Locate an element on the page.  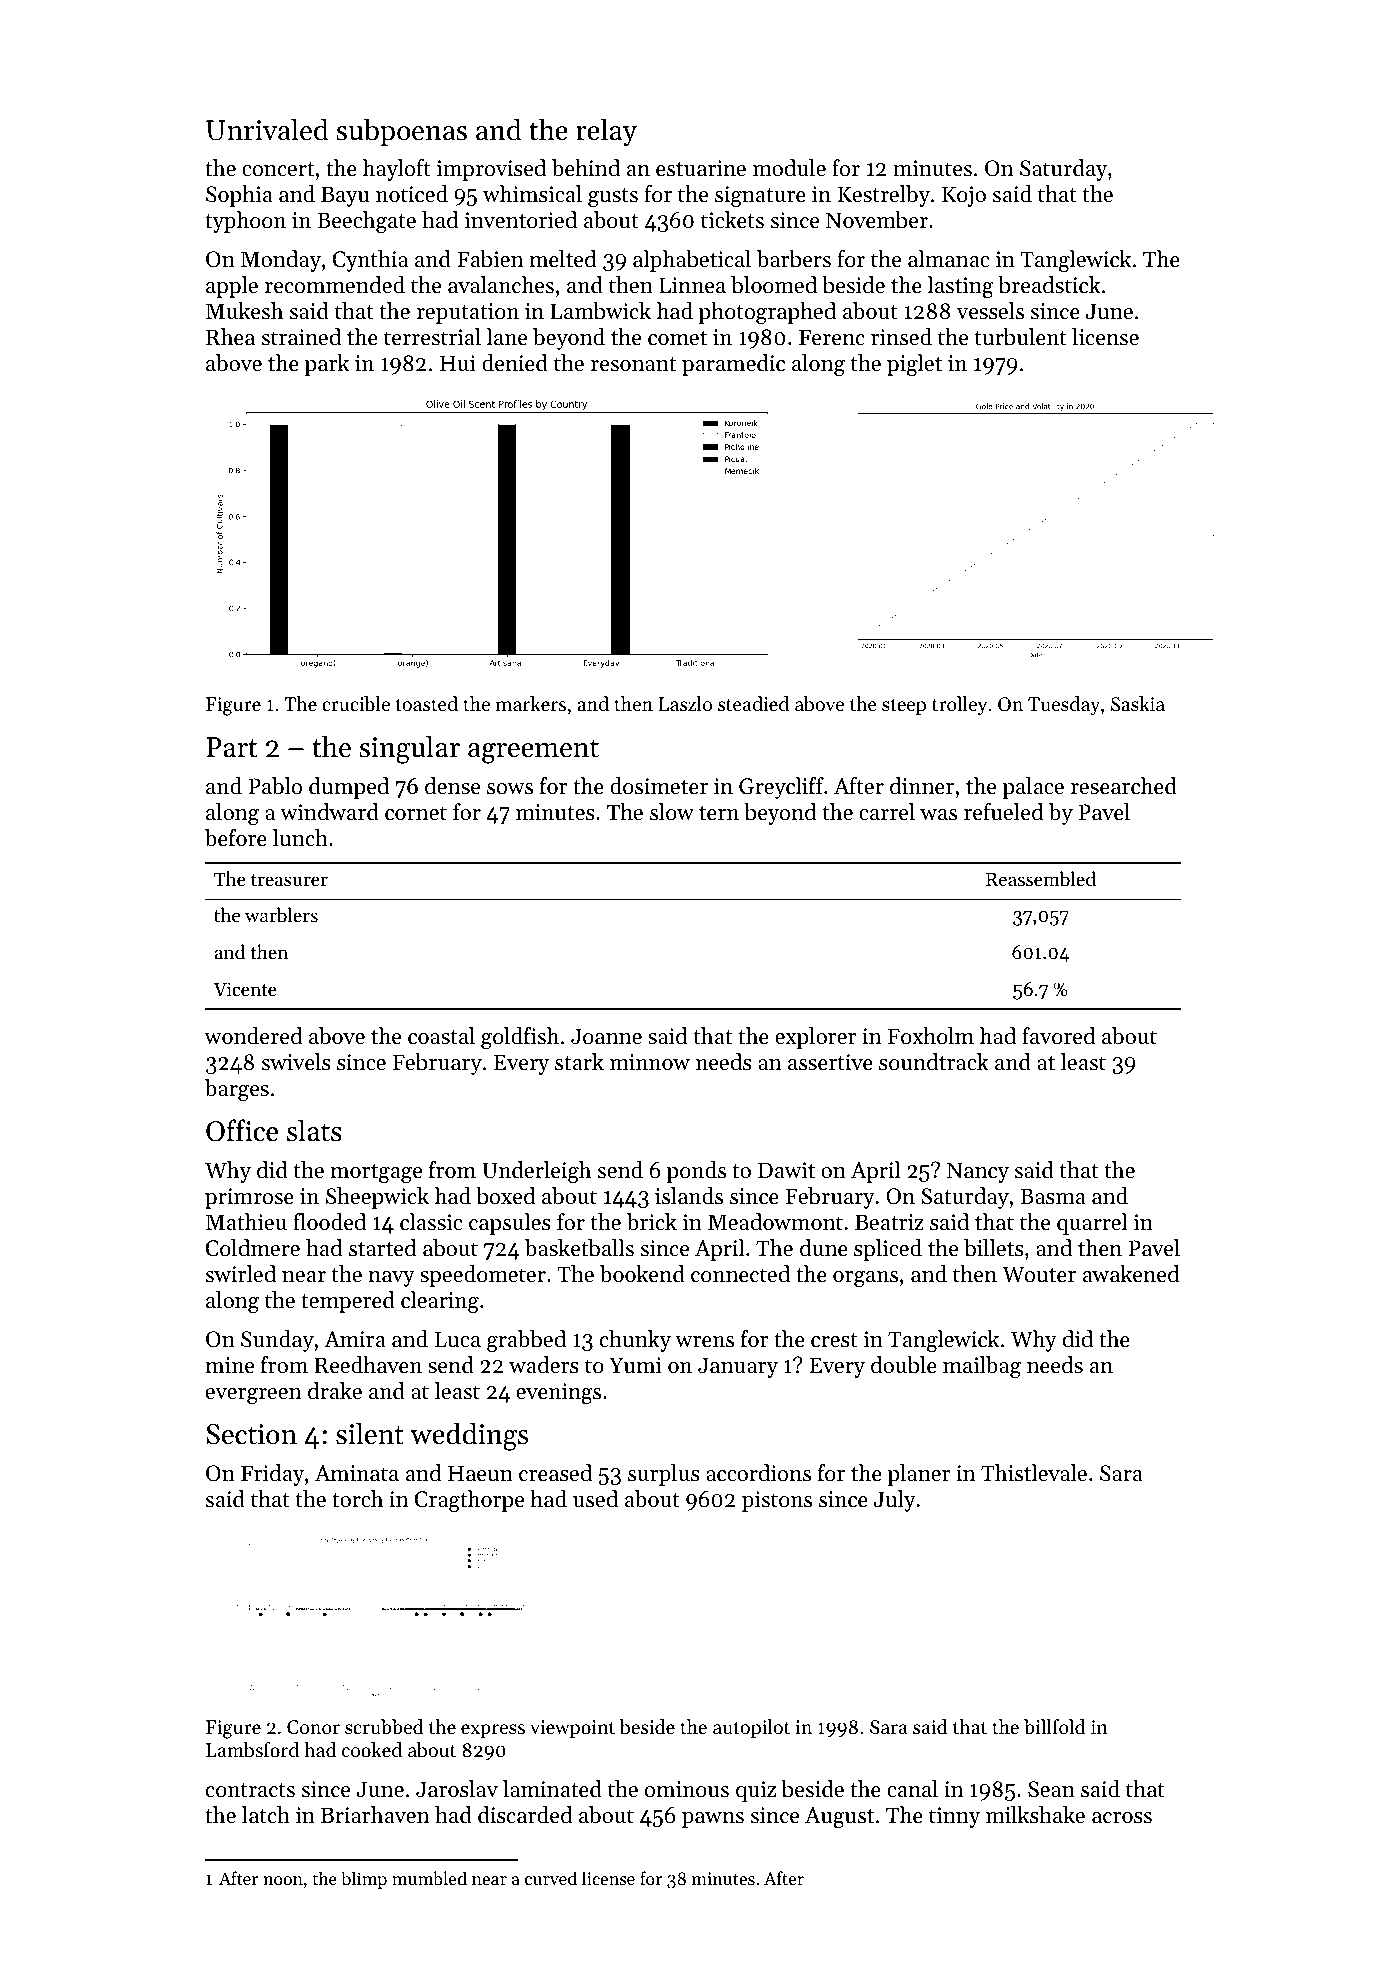
trolley is located at coordinates (959, 705).
